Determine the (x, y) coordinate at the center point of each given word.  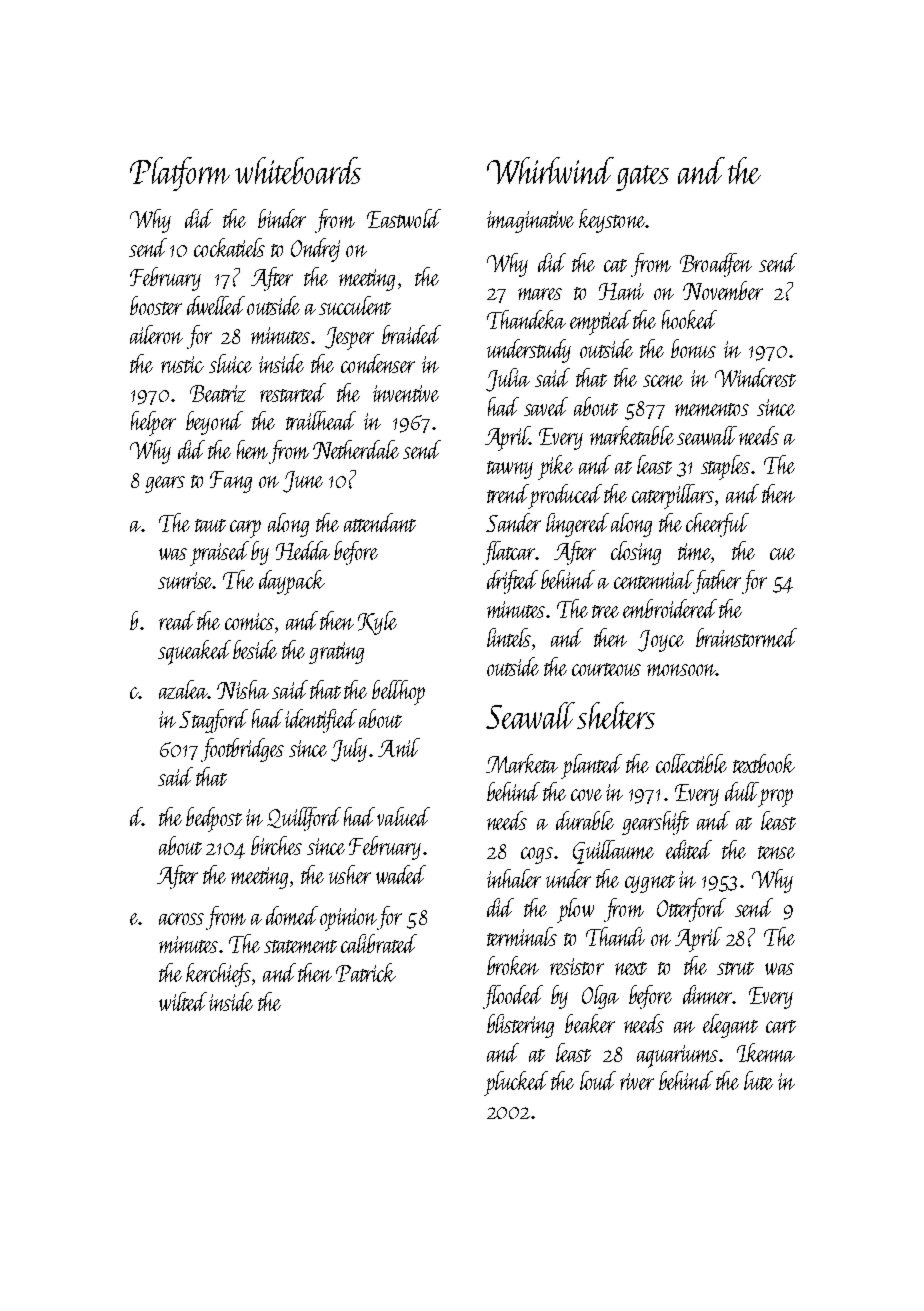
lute (758, 1080)
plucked (516, 1083)
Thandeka (526, 319)
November (723, 290)
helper (153, 423)
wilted (183, 1001)
